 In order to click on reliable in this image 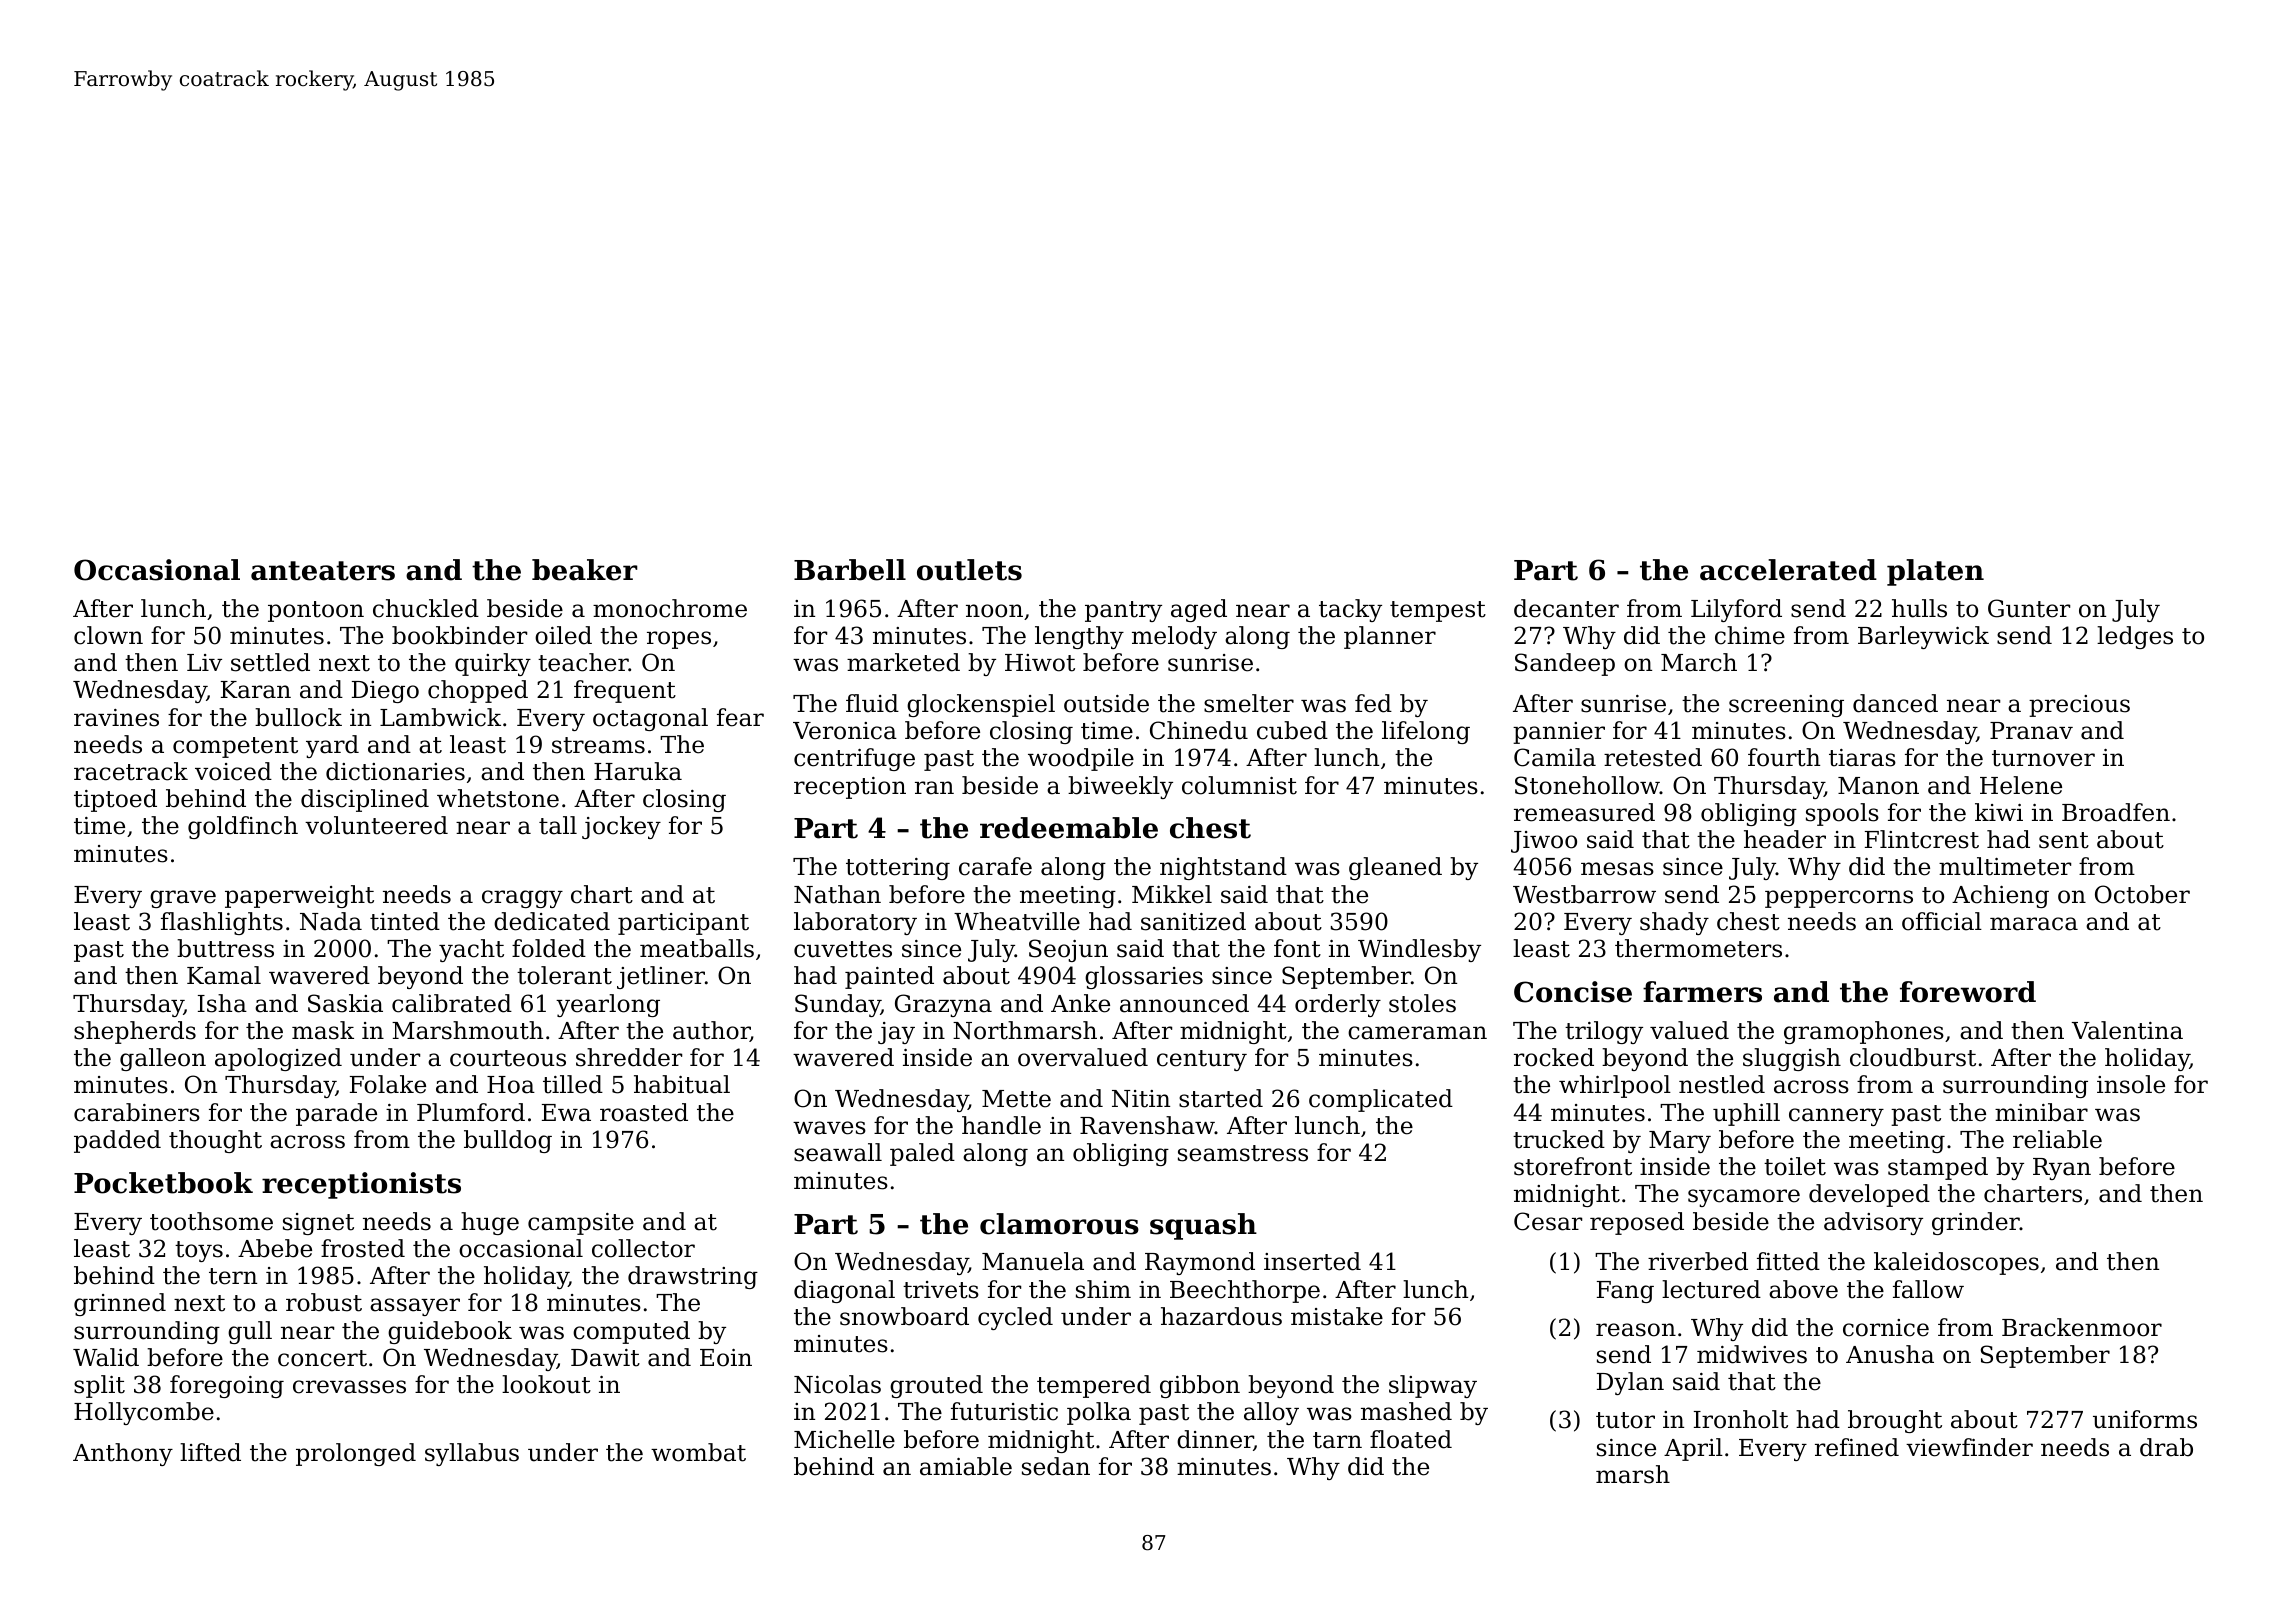, I will do `click(2057, 1139)`.
